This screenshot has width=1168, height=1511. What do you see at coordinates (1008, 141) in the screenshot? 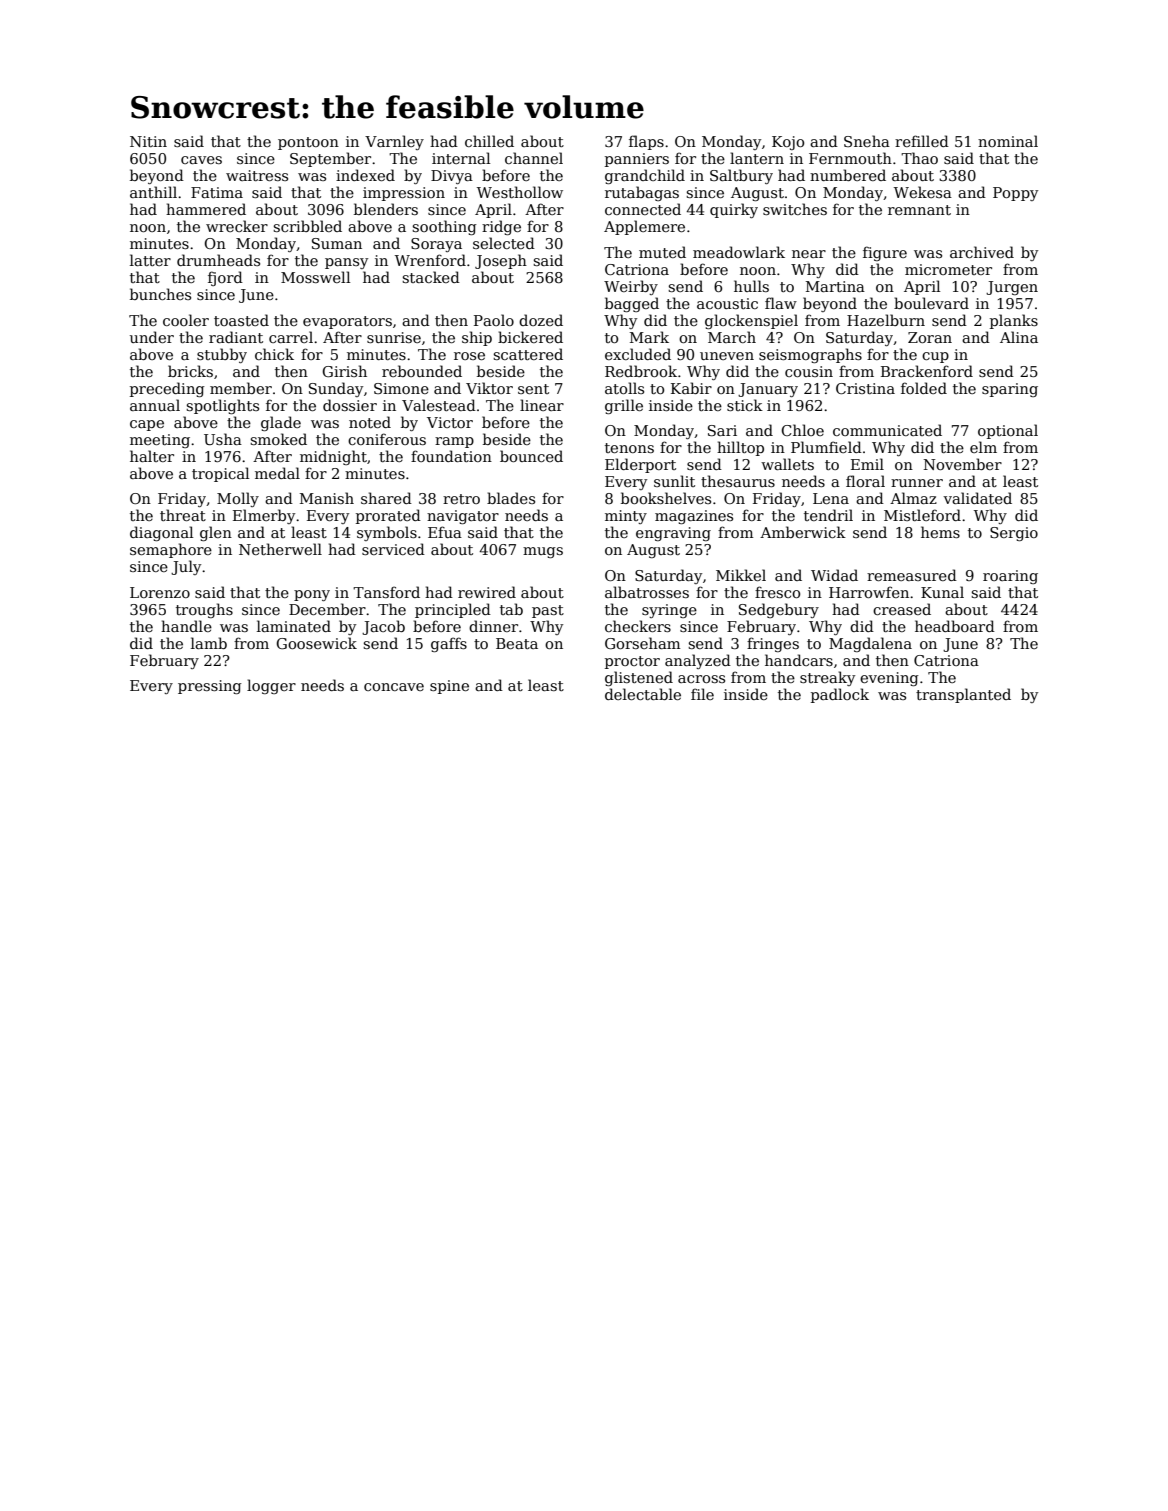
I see `nominal` at bounding box center [1008, 141].
